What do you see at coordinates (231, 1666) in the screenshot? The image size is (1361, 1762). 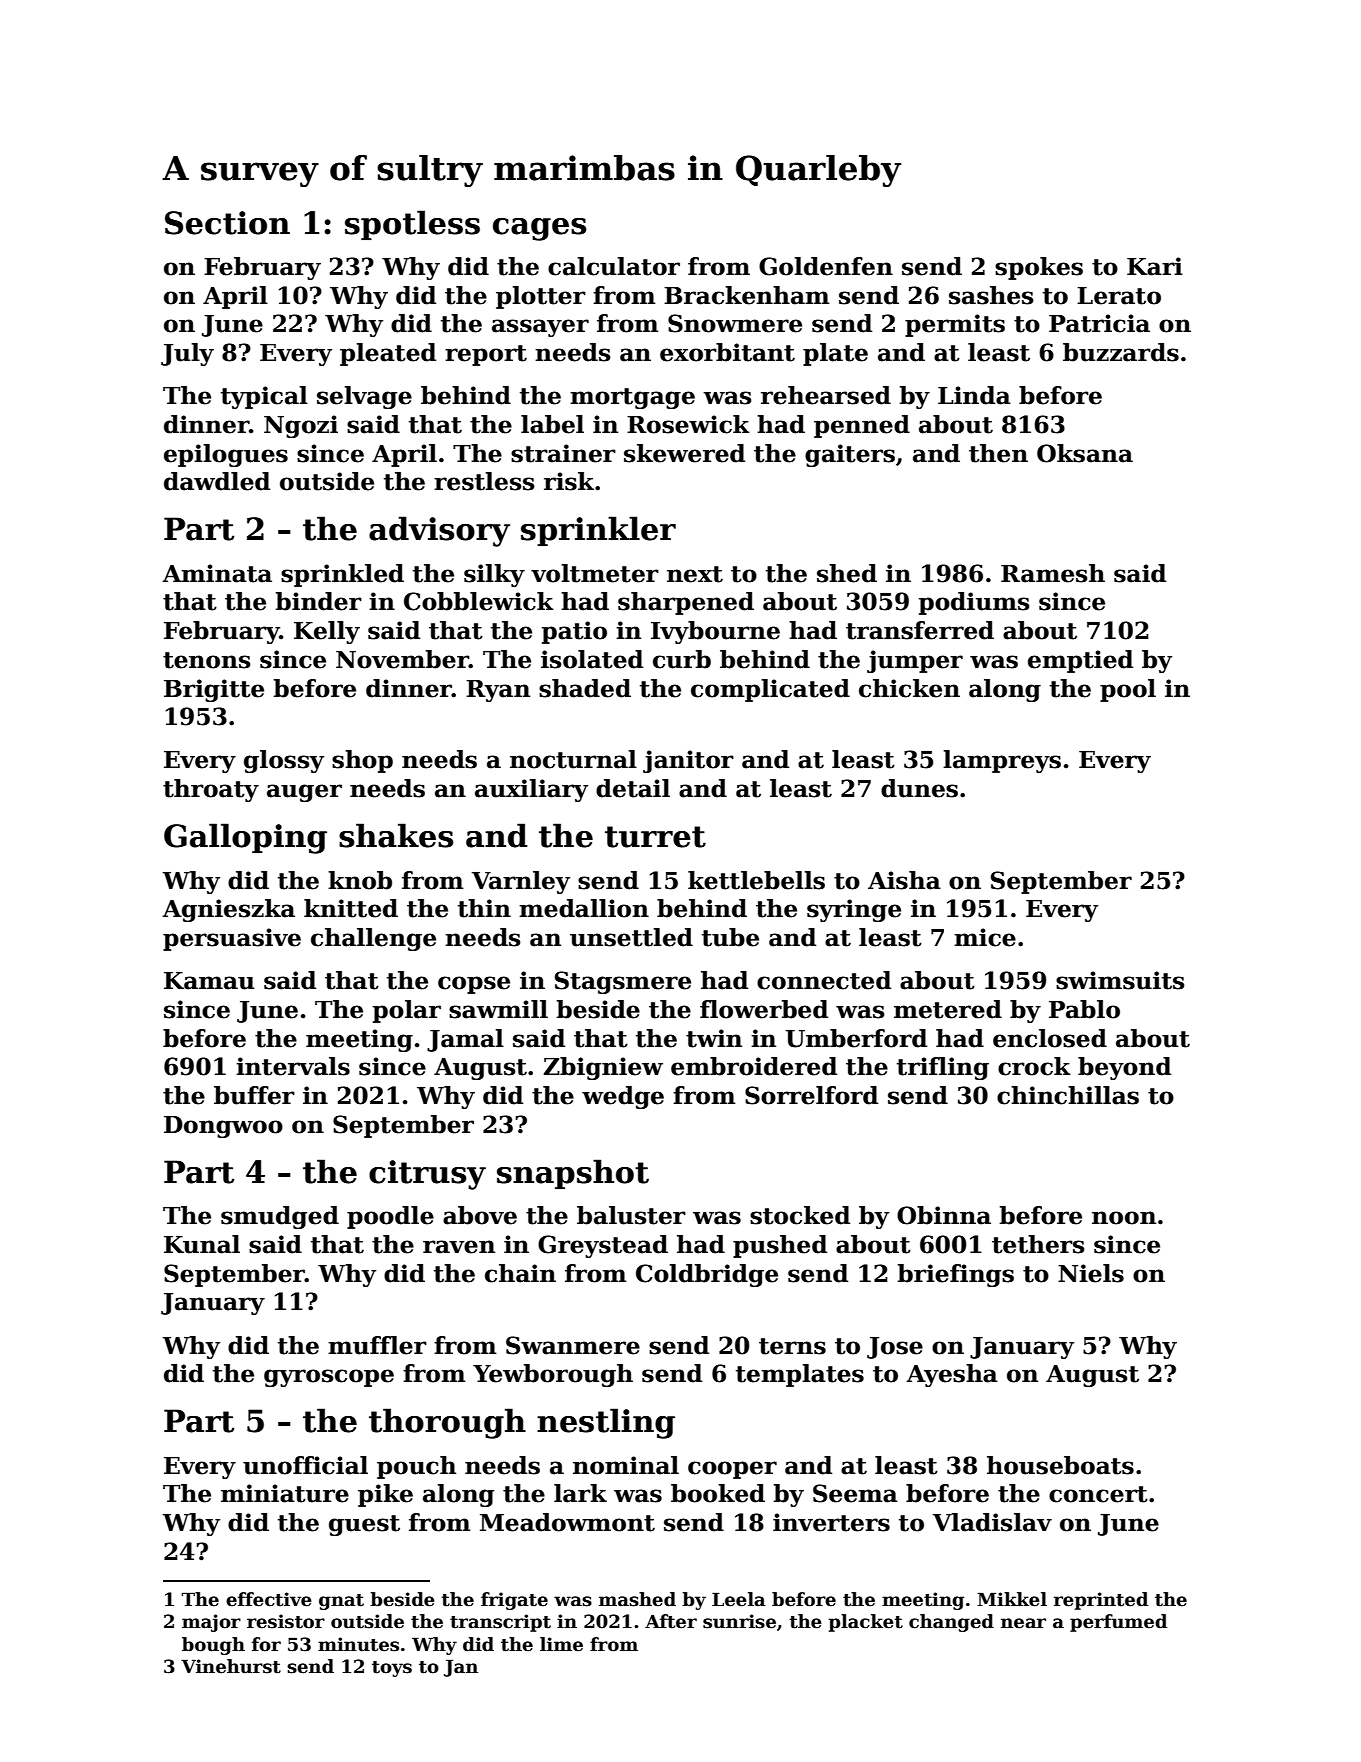 I see `Vinehurst` at bounding box center [231, 1666].
